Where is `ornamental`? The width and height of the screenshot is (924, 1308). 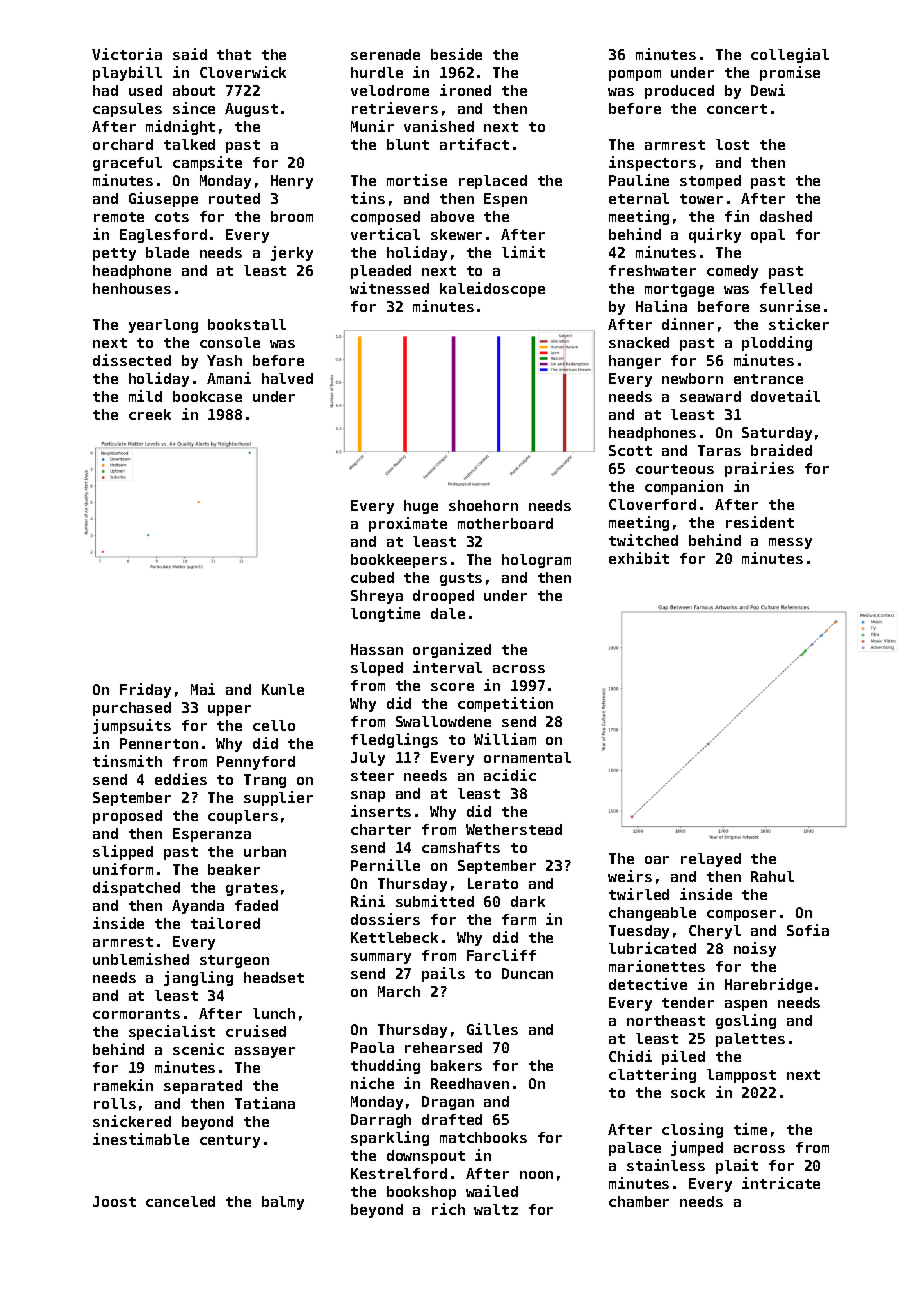 ornamental is located at coordinates (527, 757).
